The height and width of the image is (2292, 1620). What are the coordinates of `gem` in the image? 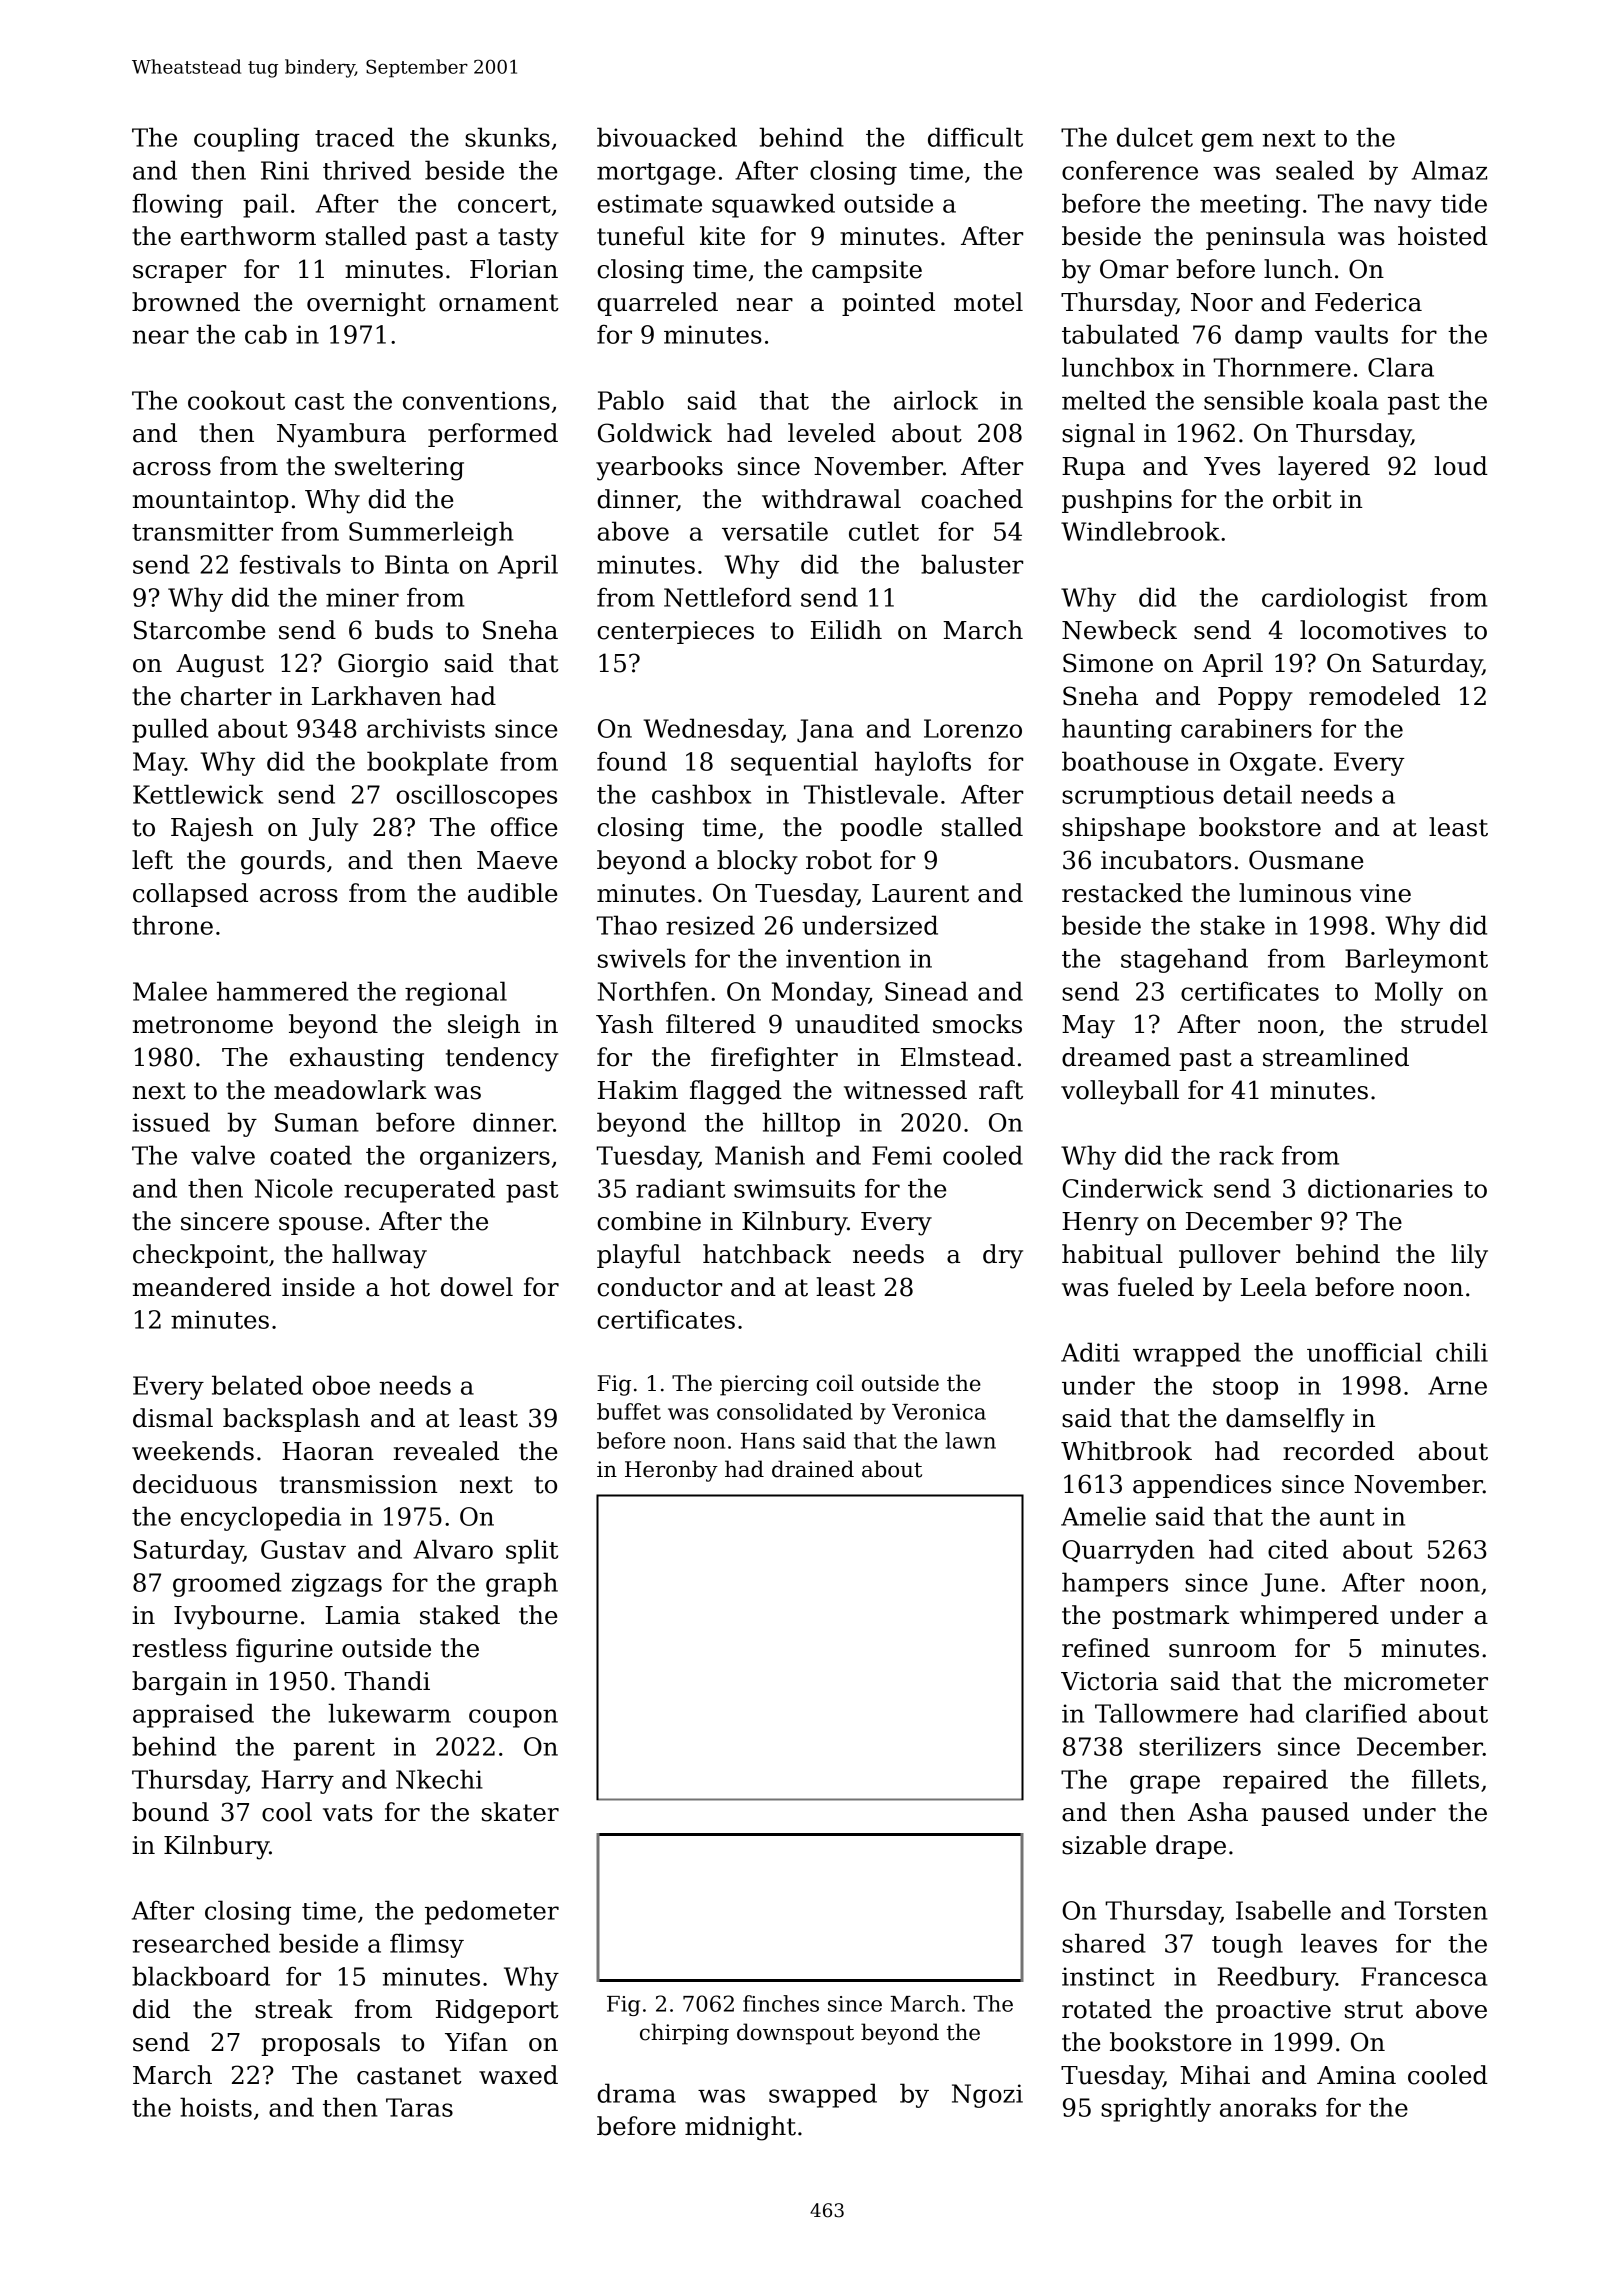 It's located at (1227, 142).
